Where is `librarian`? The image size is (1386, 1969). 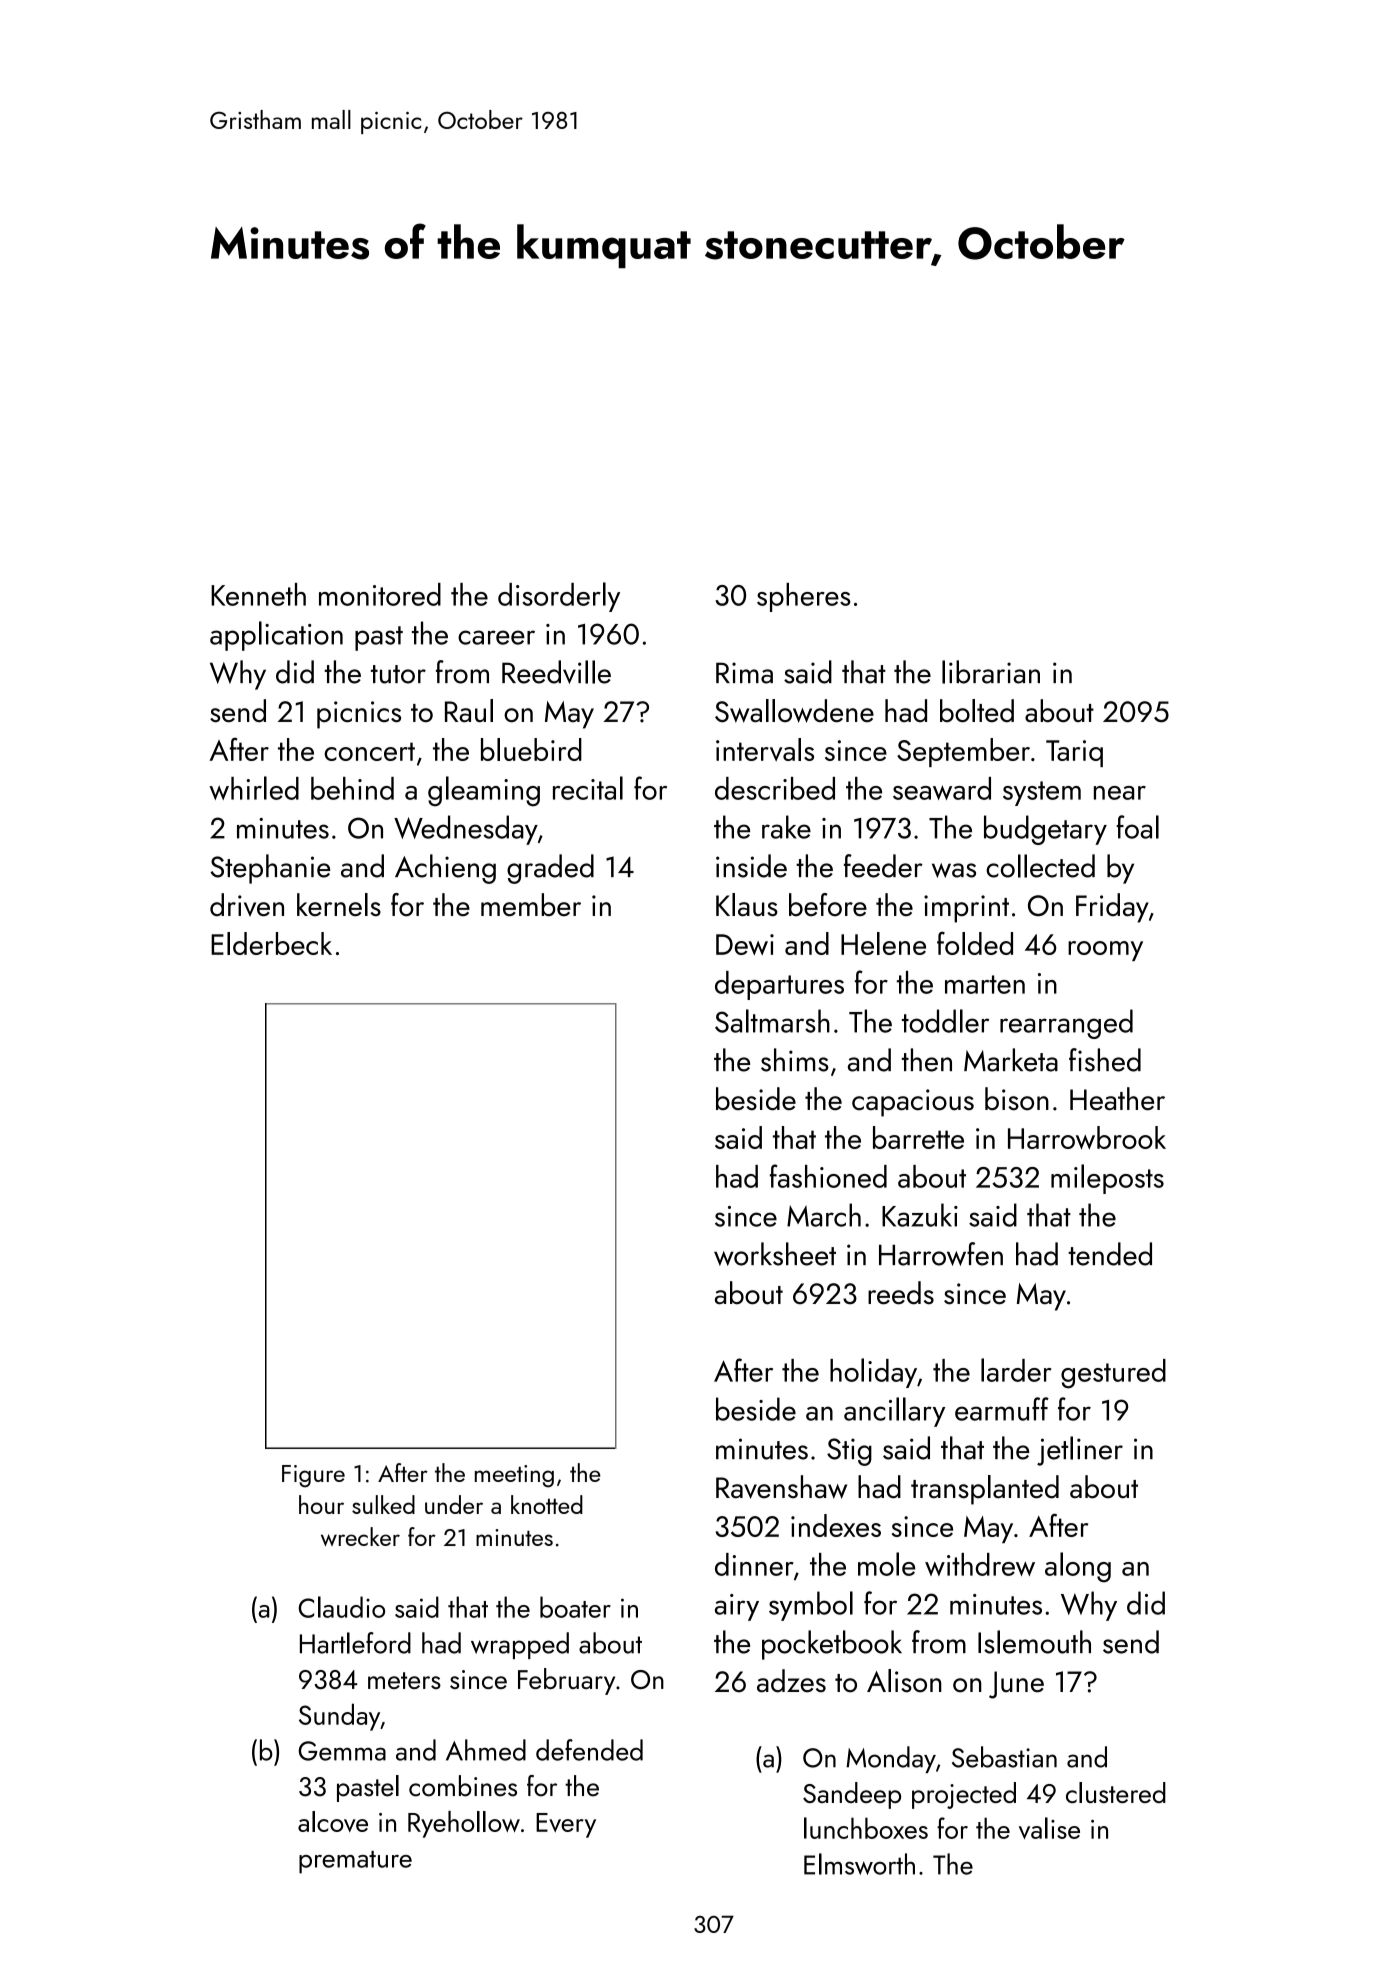
librarian is located at coordinates (991, 672).
